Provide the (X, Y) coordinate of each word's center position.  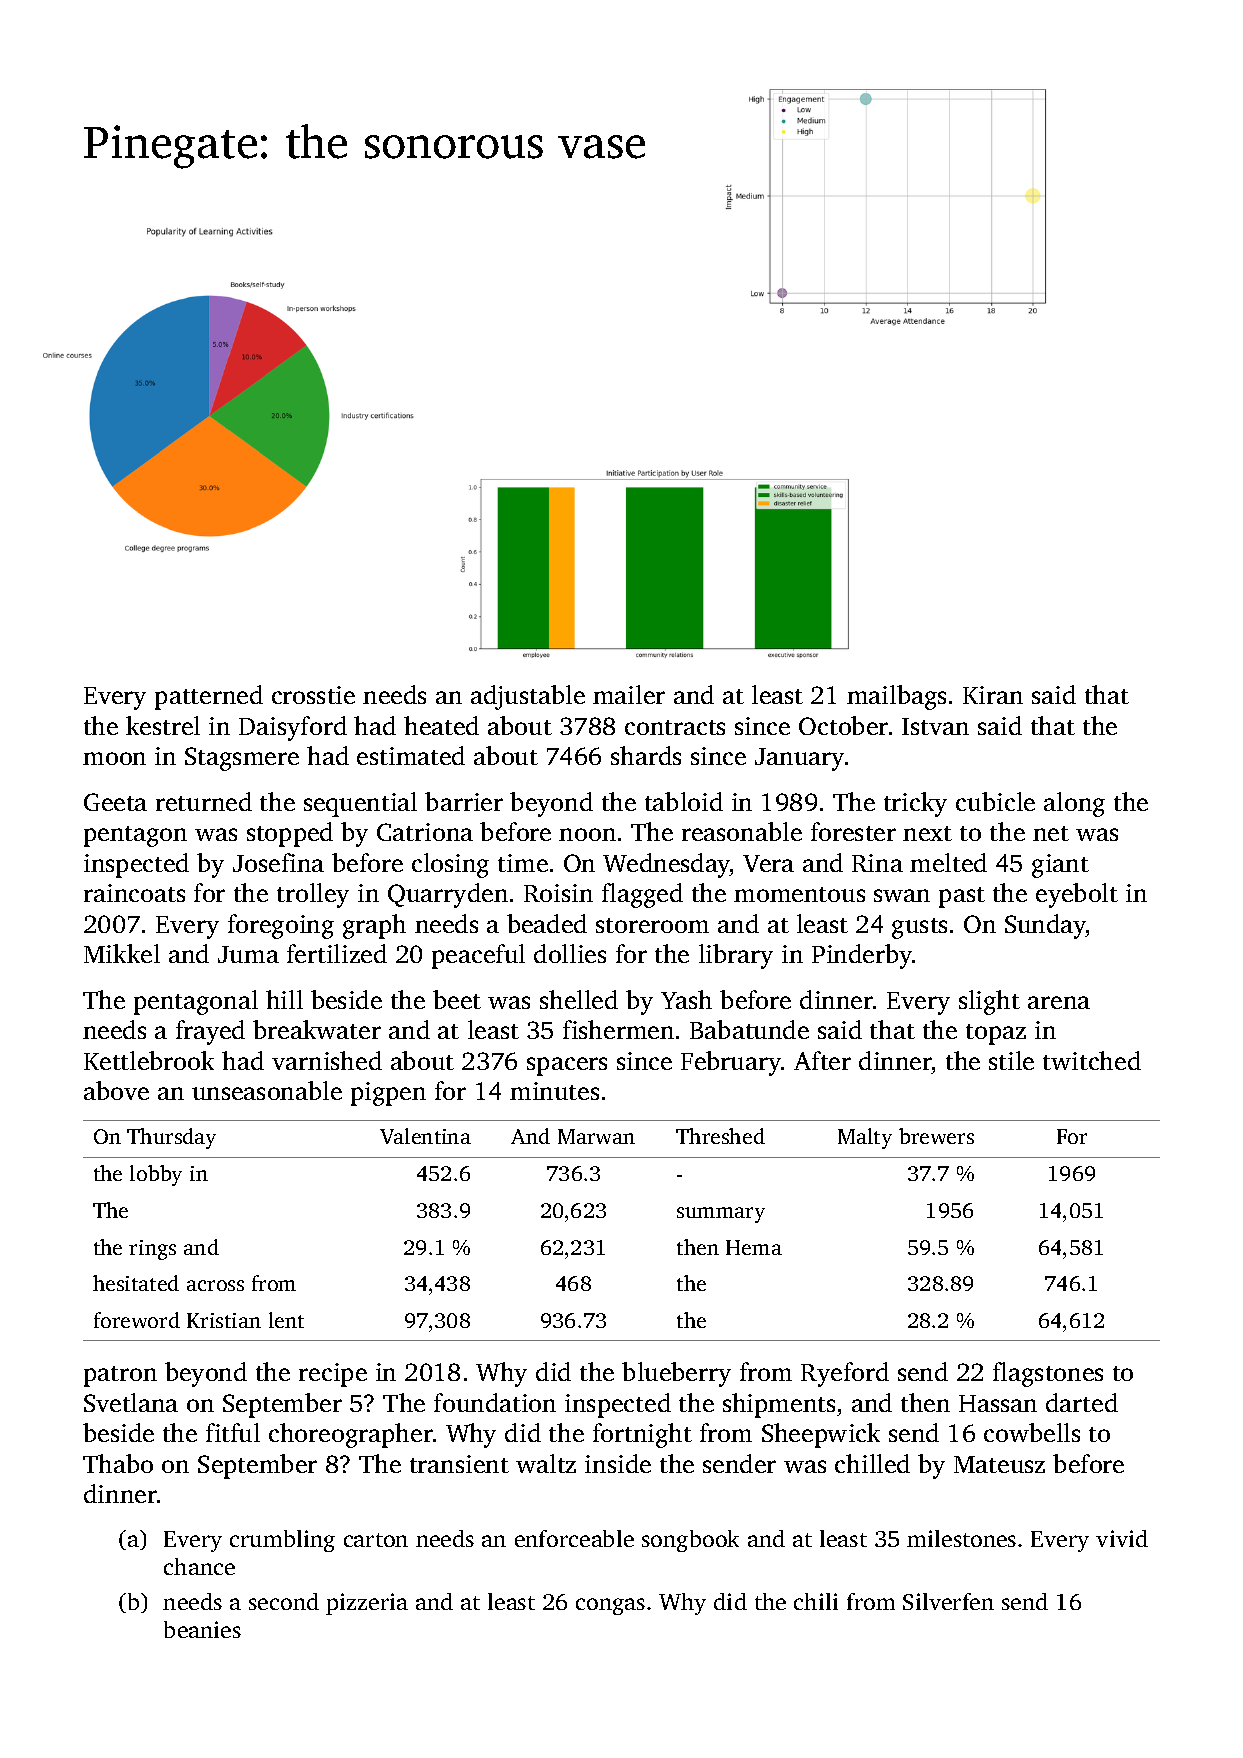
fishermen (618, 1029)
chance (199, 1566)
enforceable (574, 1538)
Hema (754, 1247)
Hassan (998, 1403)
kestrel (163, 725)
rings (152, 1250)
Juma (248, 954)
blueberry (676, 1374)
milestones (961, 1538)
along (1074, 804)
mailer (629, 694)
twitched (1092, 1060)
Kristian (224, 1320)
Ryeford (845, 1374)
